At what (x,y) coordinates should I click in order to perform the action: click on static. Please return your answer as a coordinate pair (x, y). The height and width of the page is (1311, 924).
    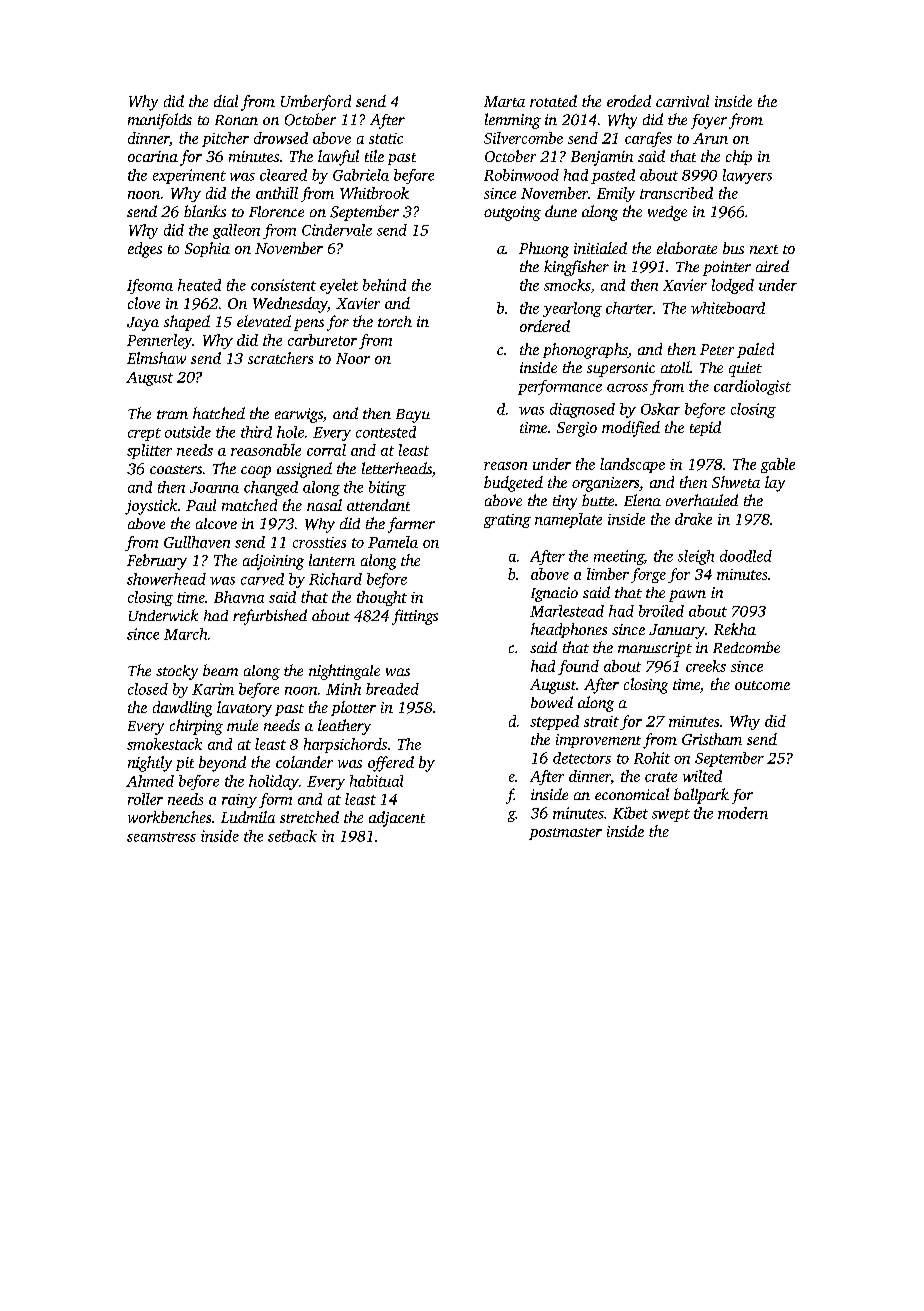
    Looking at the image, I should click on (386, 138).
